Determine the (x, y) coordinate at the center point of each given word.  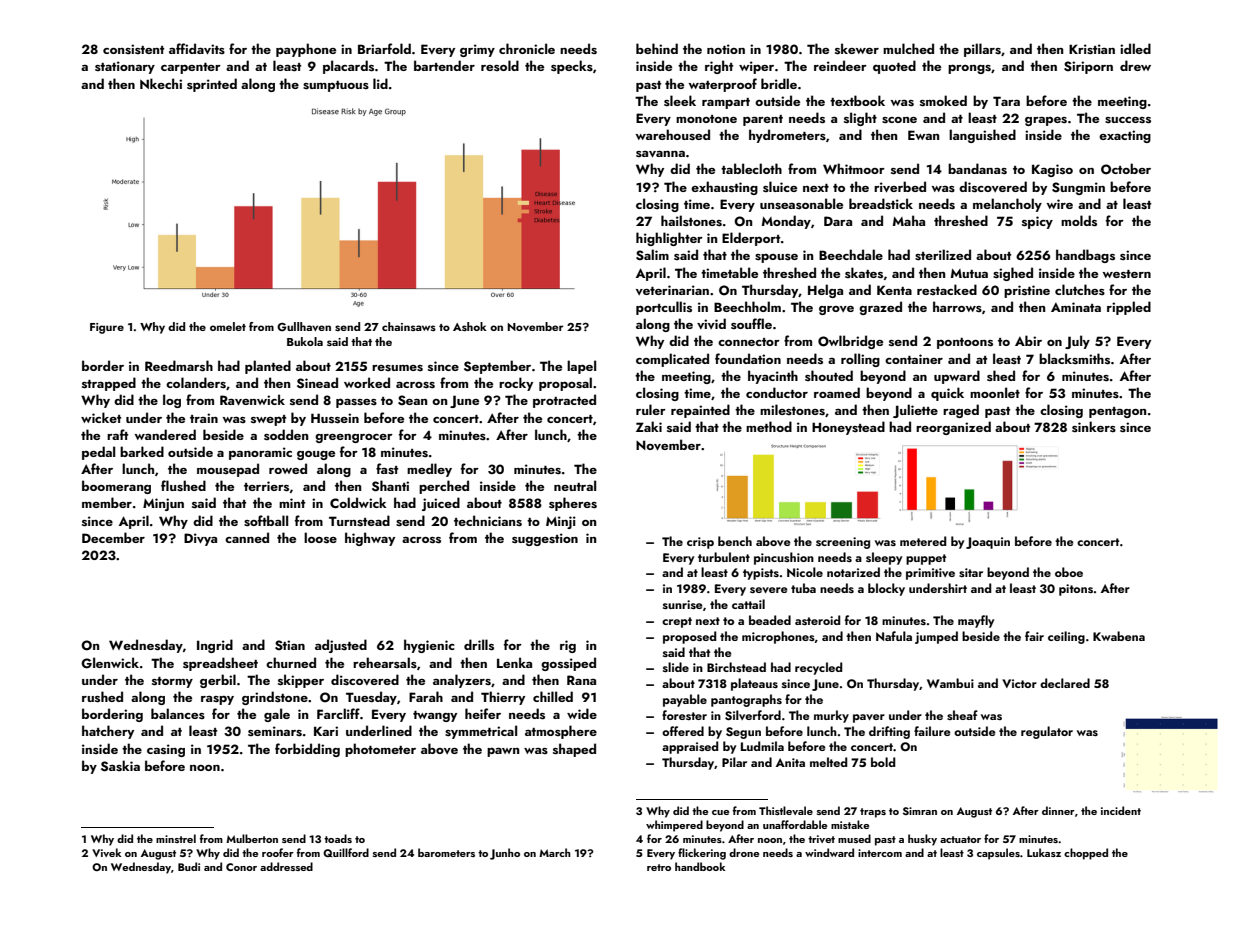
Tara (1006, 101)
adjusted (341, 646)
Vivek (107, 852)
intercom (880, 853)
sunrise (683, 604)
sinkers (1094, 426)
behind (657, 48)
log (172, 401)
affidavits (197, 49)
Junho (505, 854)
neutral (575, 485)
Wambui (950, 683)
